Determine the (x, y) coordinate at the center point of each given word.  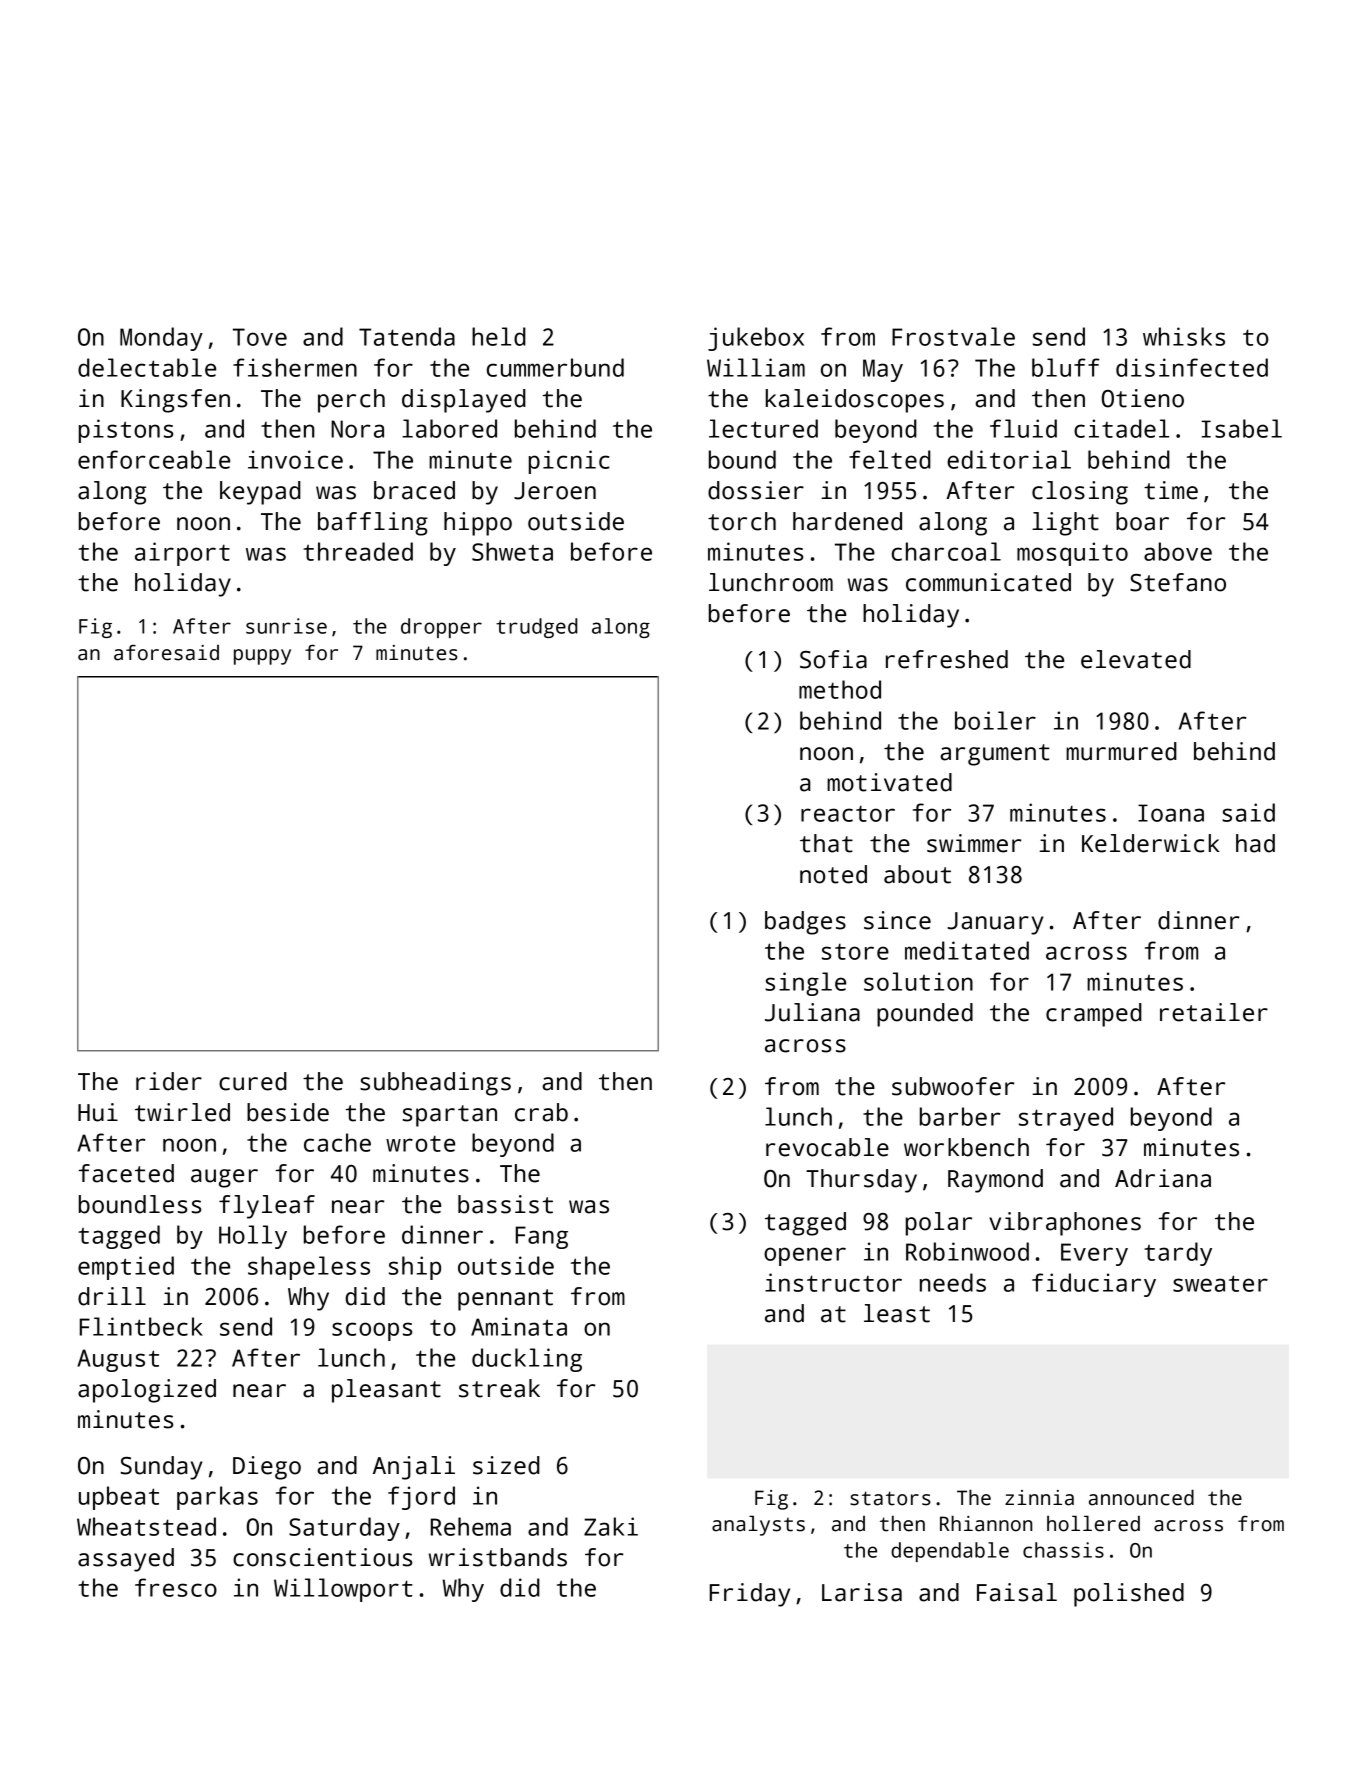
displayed (464, 401)
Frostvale (953, 336)
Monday (161, 339)
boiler (995, 720)
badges (805, 923)
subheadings (435, 1084)
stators (890, 1498)
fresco (176, 1587)
